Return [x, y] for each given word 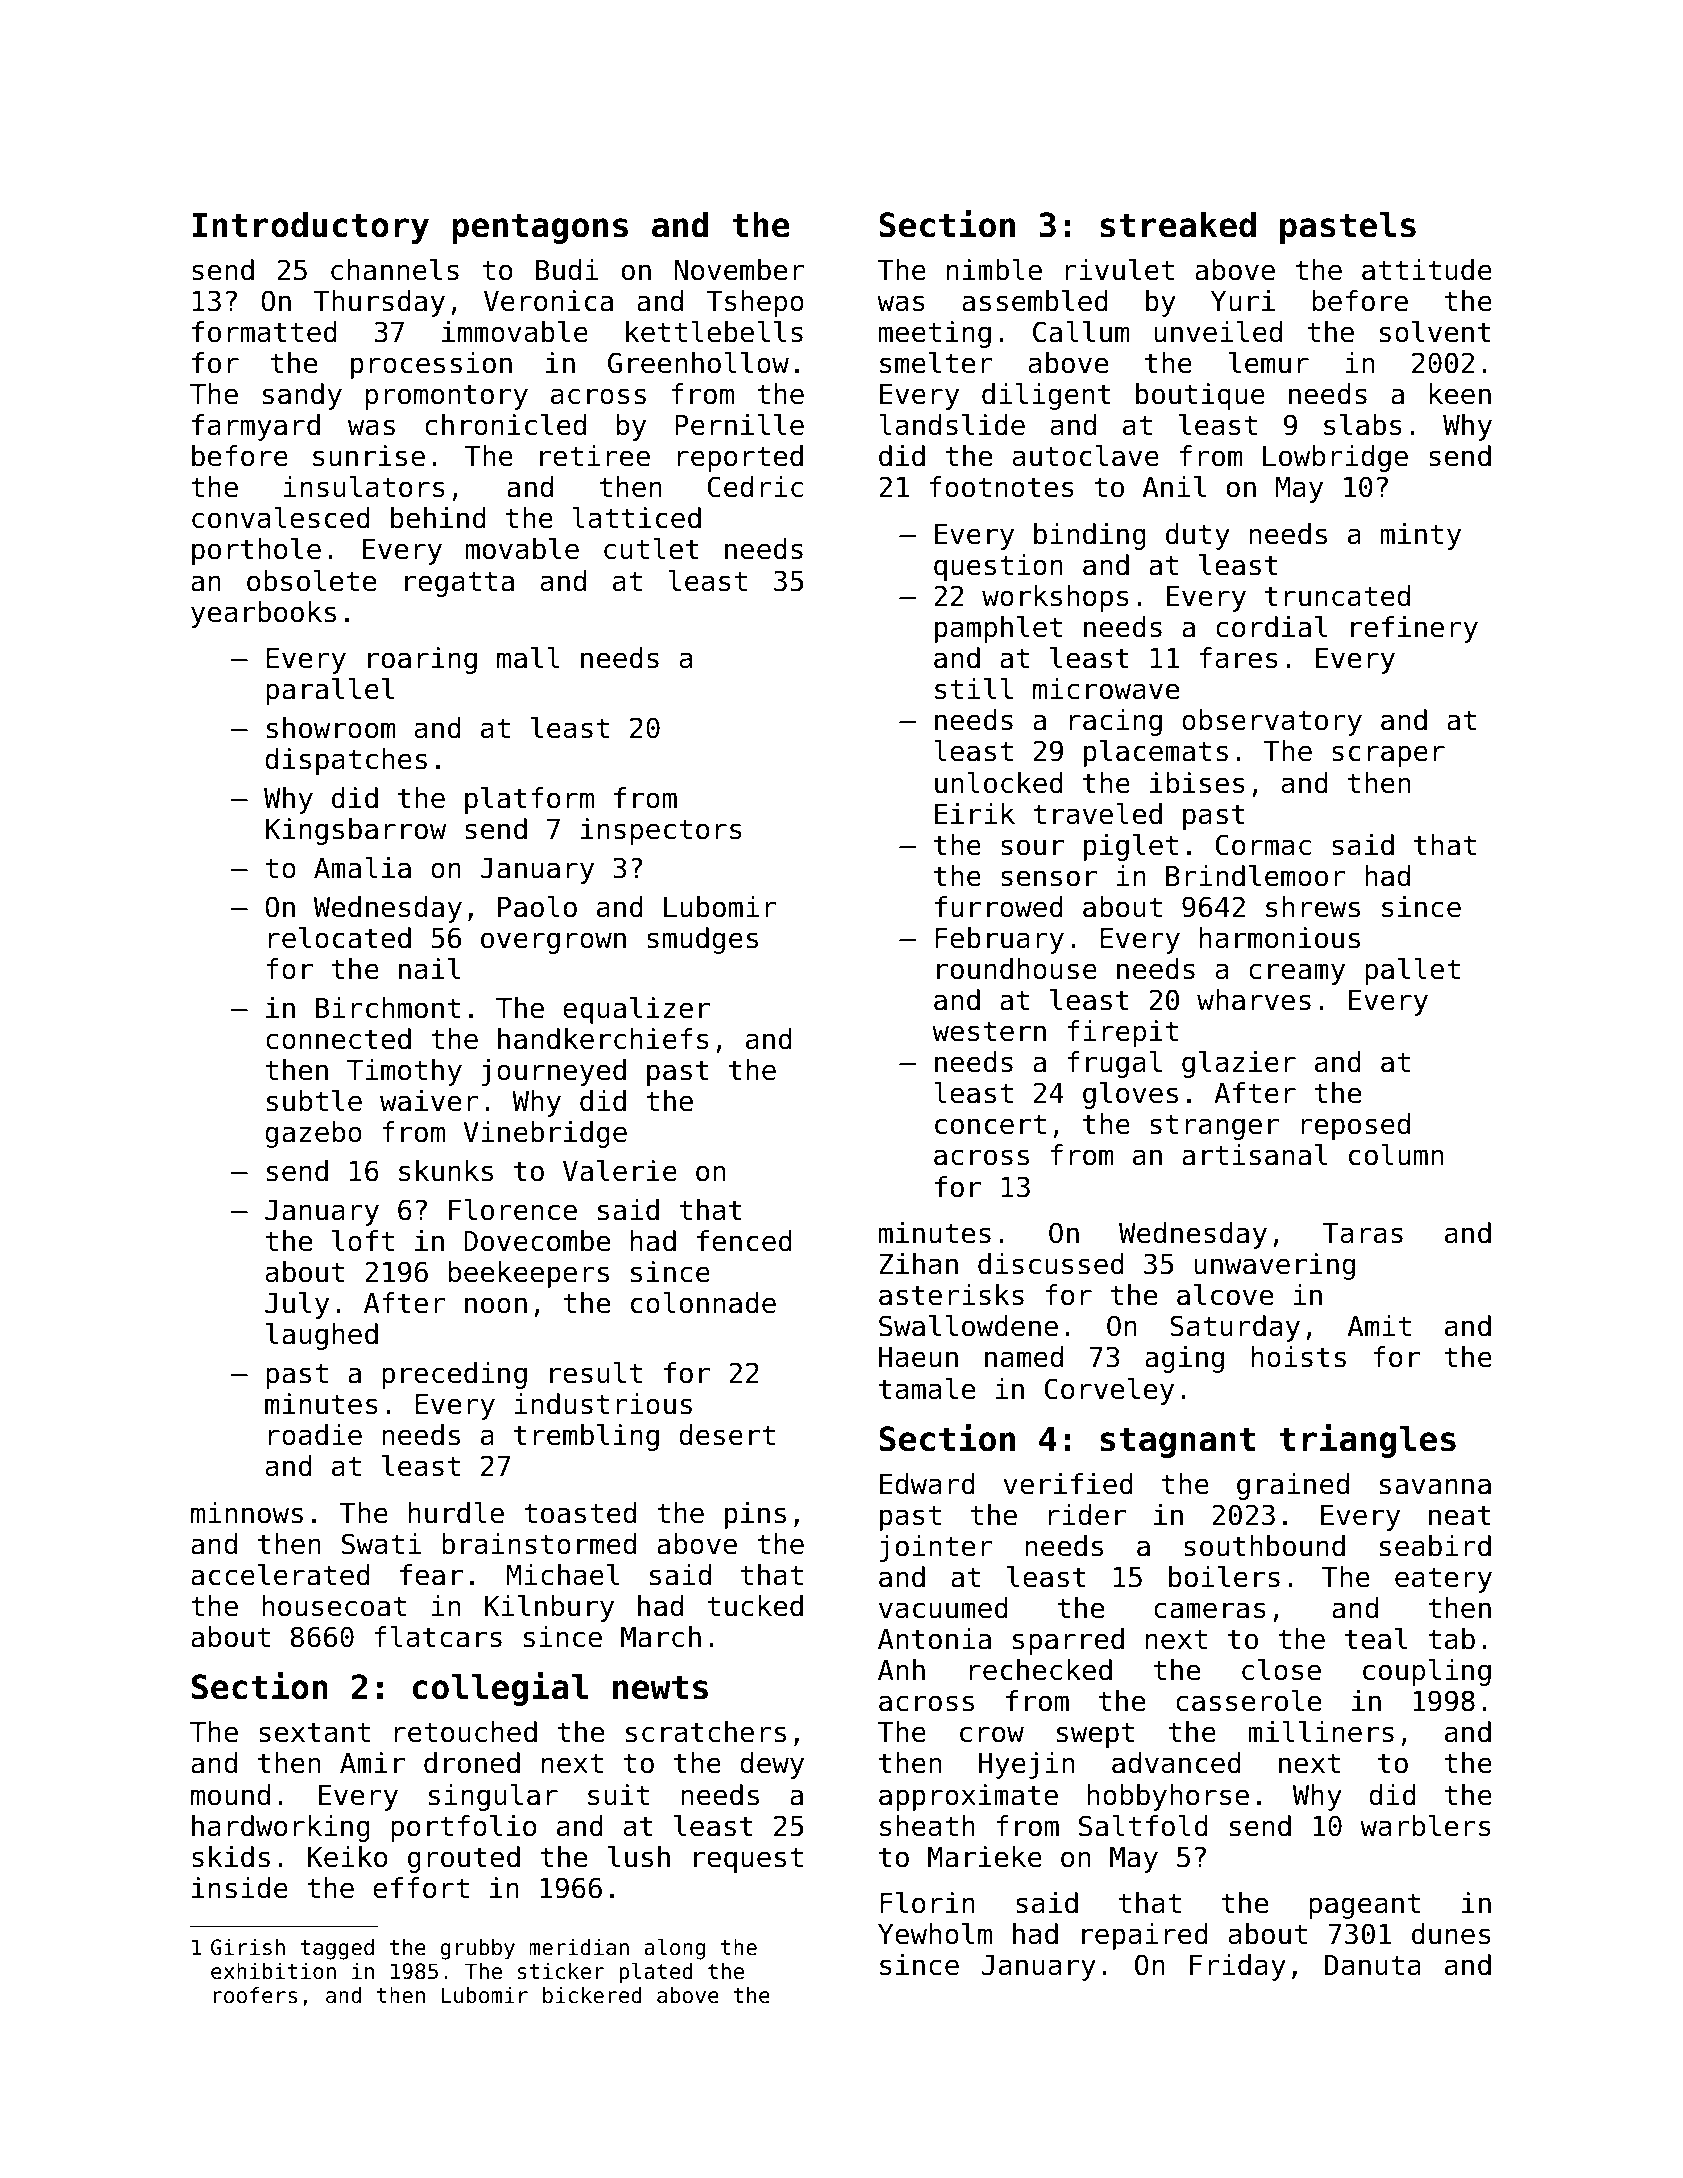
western [989, 1031]
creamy [1297, 974]
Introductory [310, 227]
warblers [1425, 1826]
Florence [513, 1210]
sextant [314, 1732]
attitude [1427, 270]
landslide [952, 425]
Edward [927, 1484]
